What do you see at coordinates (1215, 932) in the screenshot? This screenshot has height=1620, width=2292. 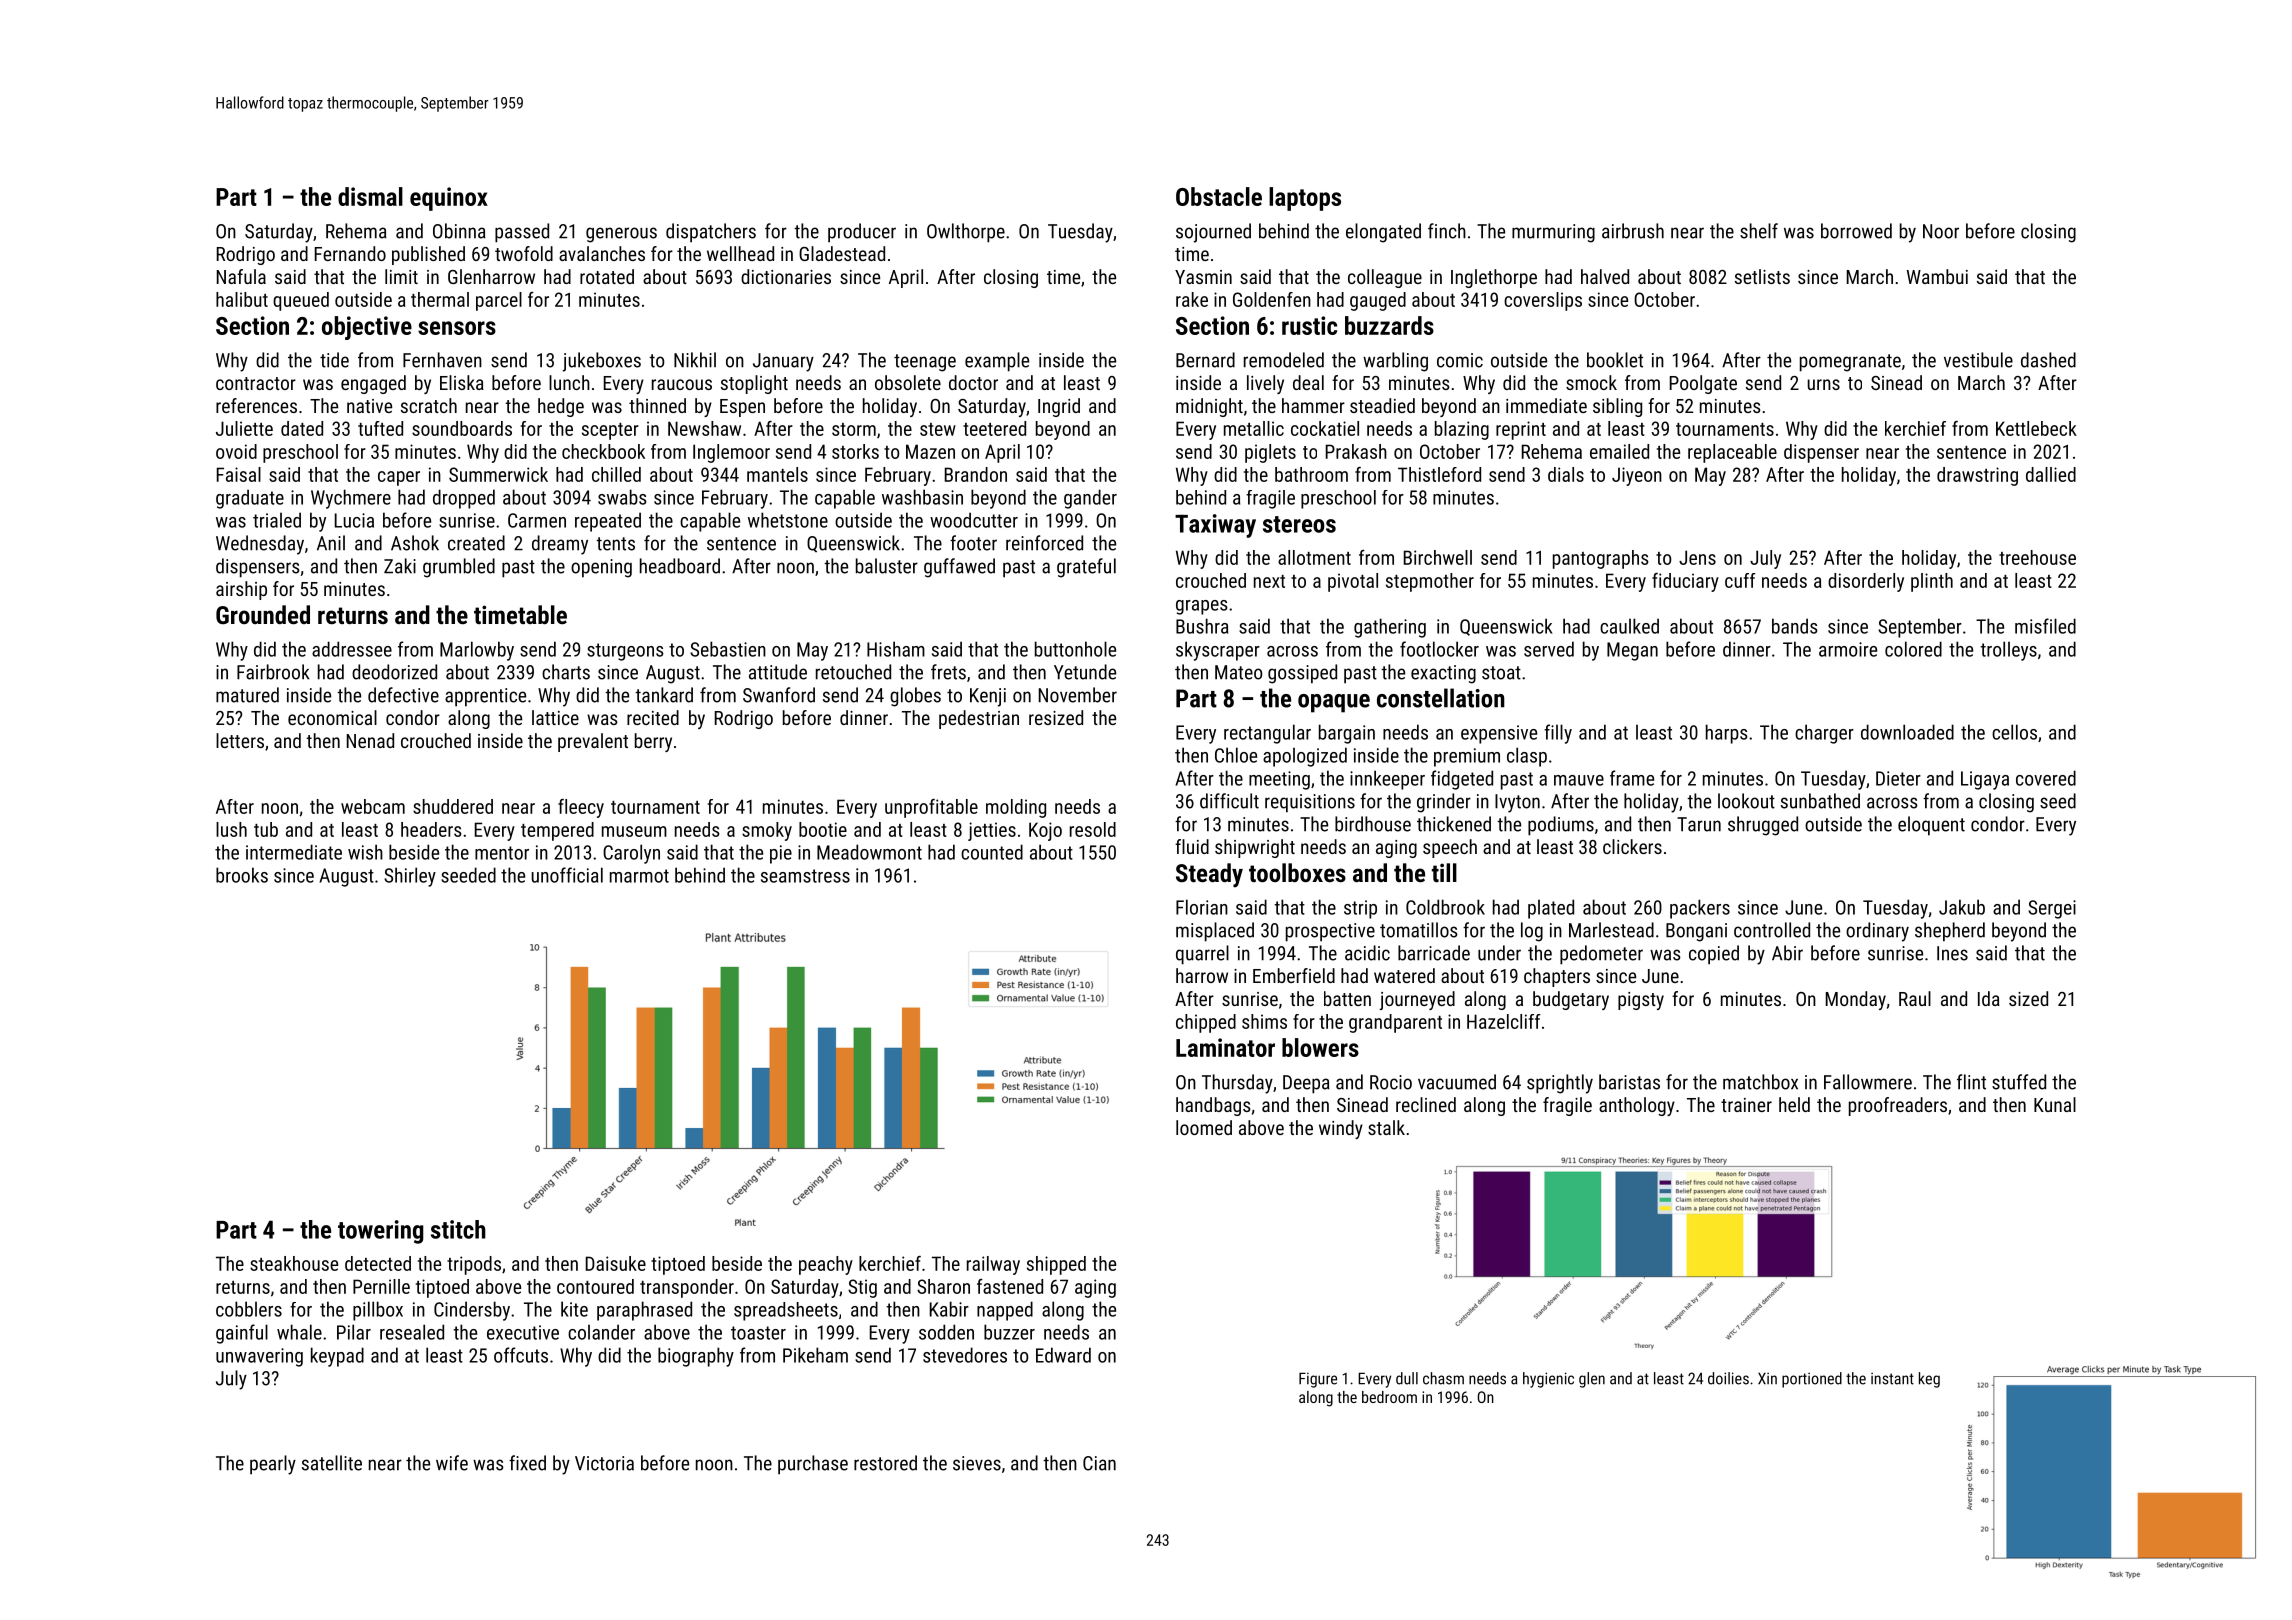 I see `misplaced` at bounding box center [1215, 932].
